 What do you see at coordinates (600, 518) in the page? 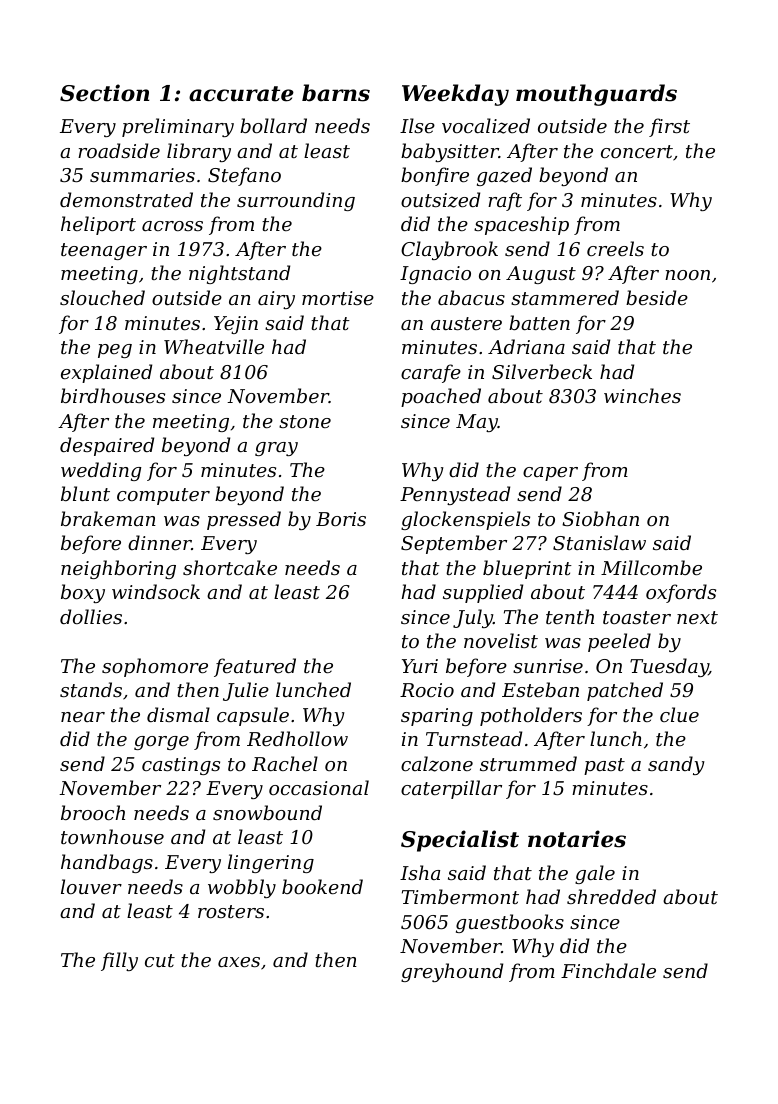
I see `Siobhan` at bounding box center [600, 518].
